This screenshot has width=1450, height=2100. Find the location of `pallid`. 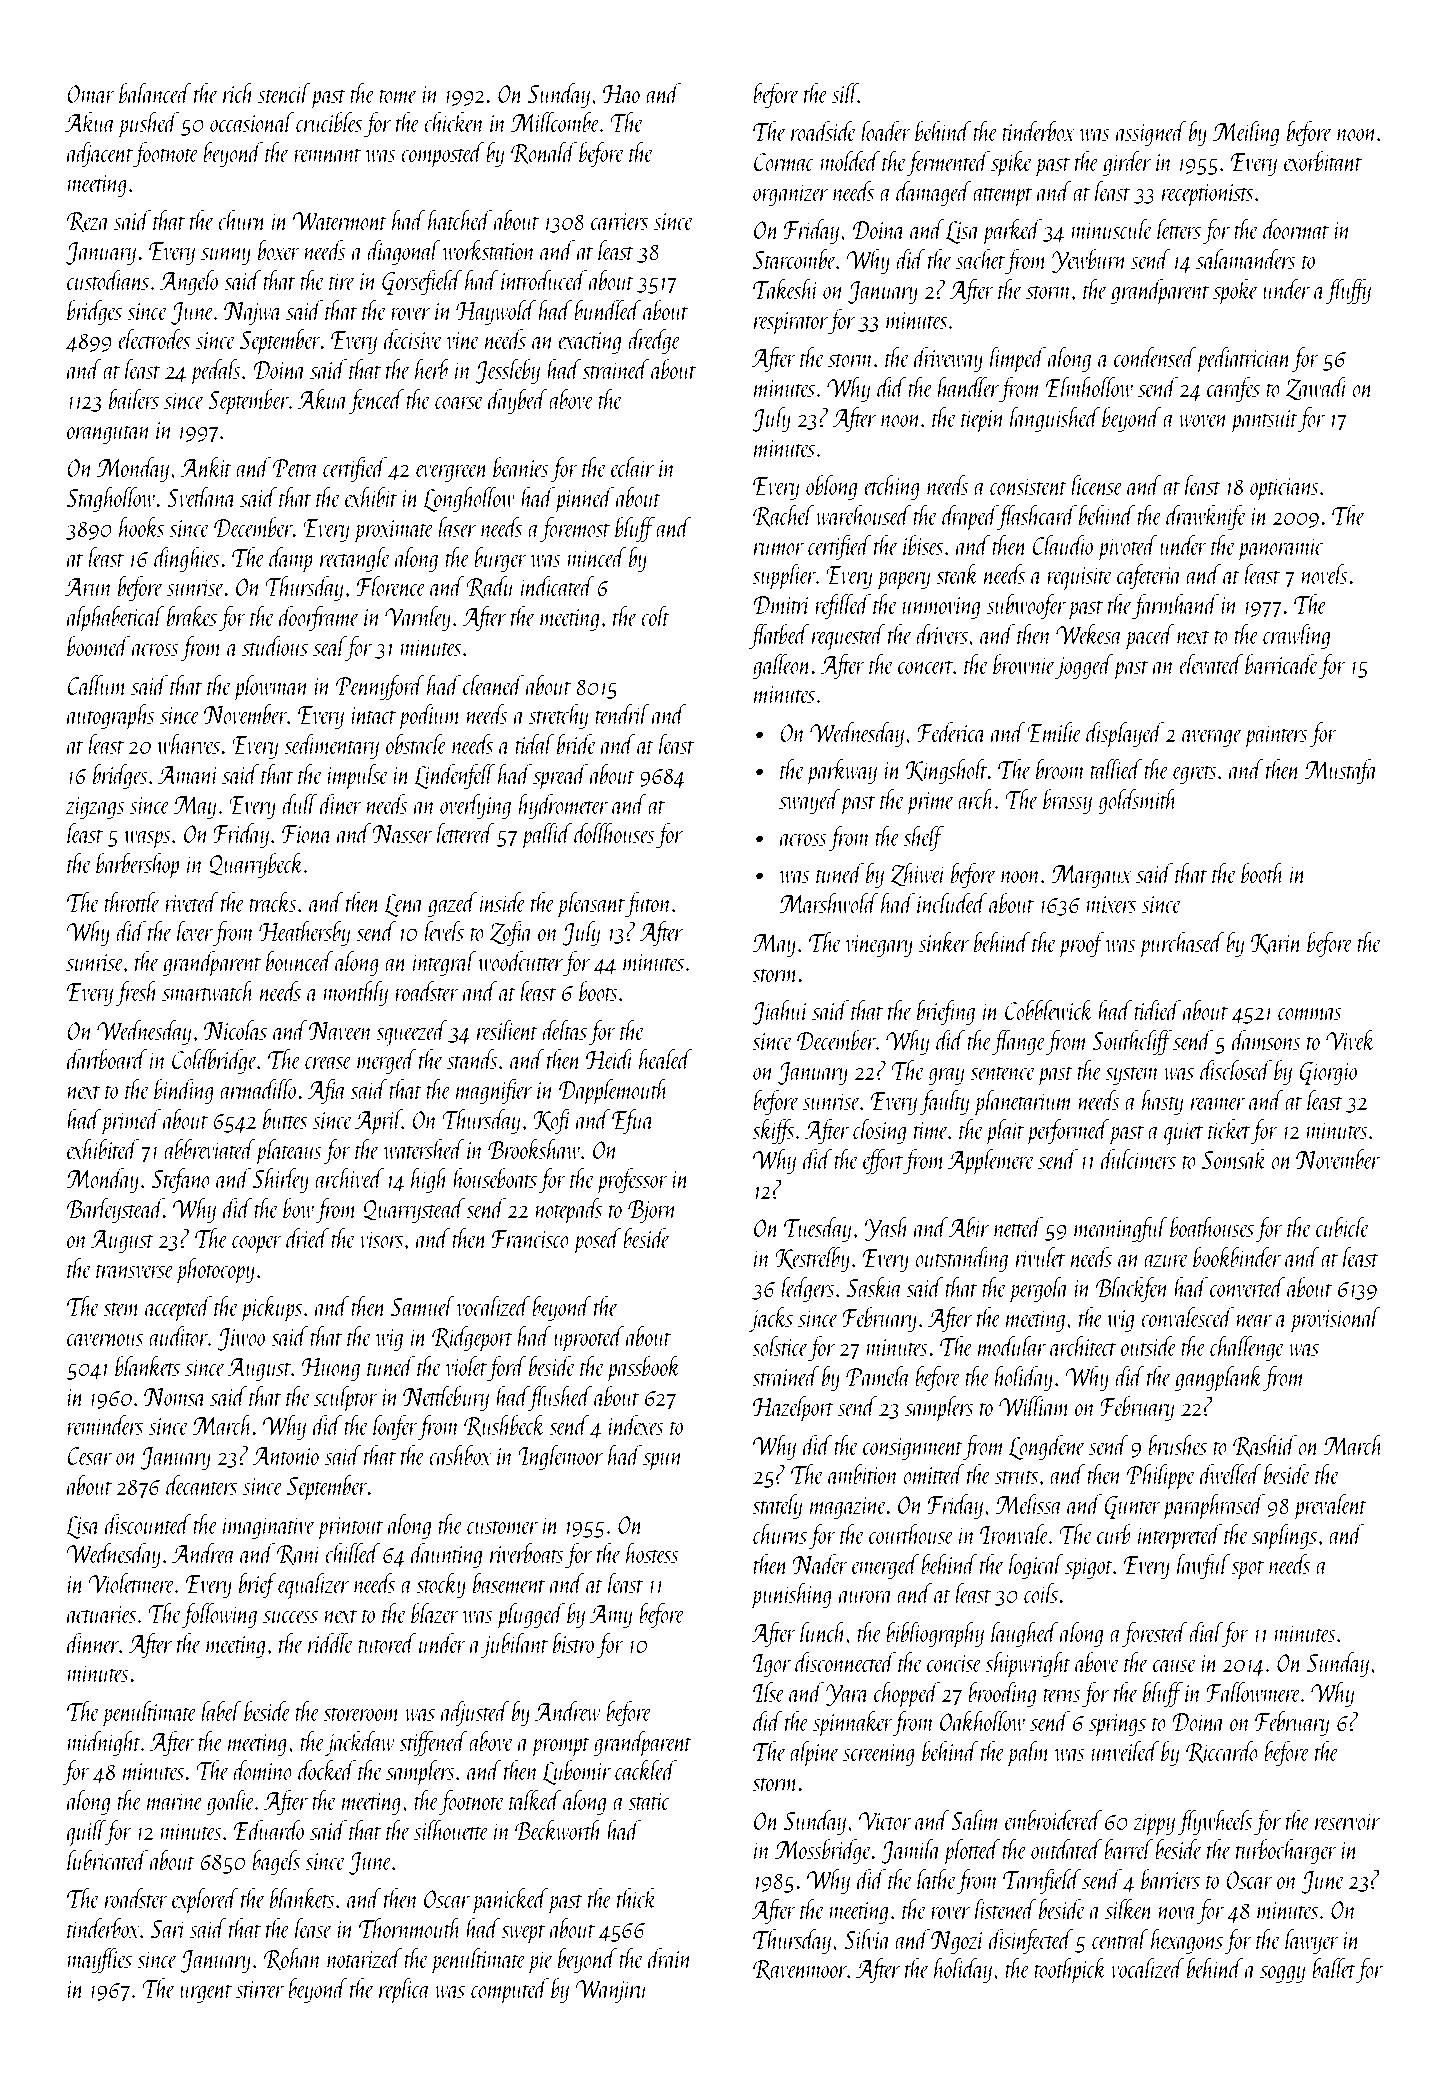

pallid is located at coordinates (546, 836).
